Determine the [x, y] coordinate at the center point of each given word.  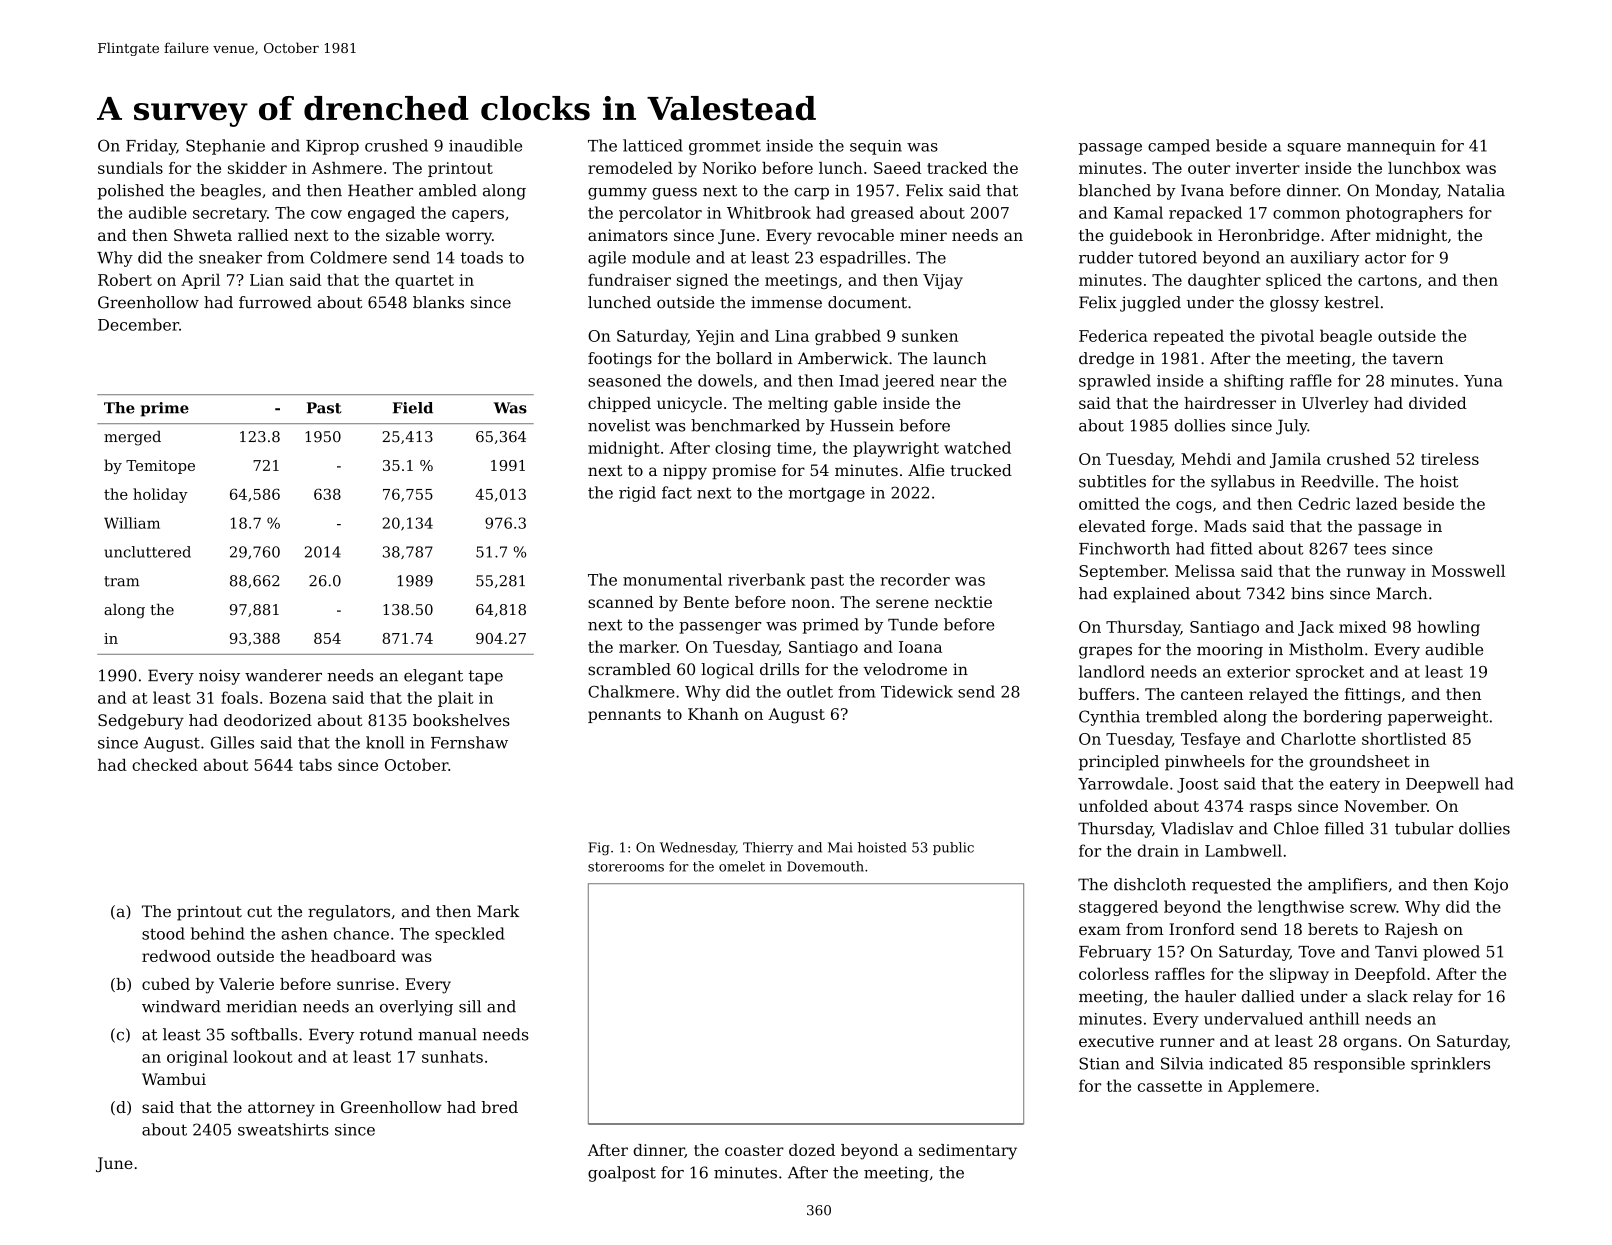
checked [165, 765]
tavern [1417, 359]
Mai [840, 847]
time [794, 448]
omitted [1109, 503]
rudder [1106, 257]
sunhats [452, 1056]
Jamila [1295, 460]
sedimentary [968, 1152]
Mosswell [1468, 571]
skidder [257, 168]
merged [132, 438]
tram [121, 581]
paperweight [1438, 718]
